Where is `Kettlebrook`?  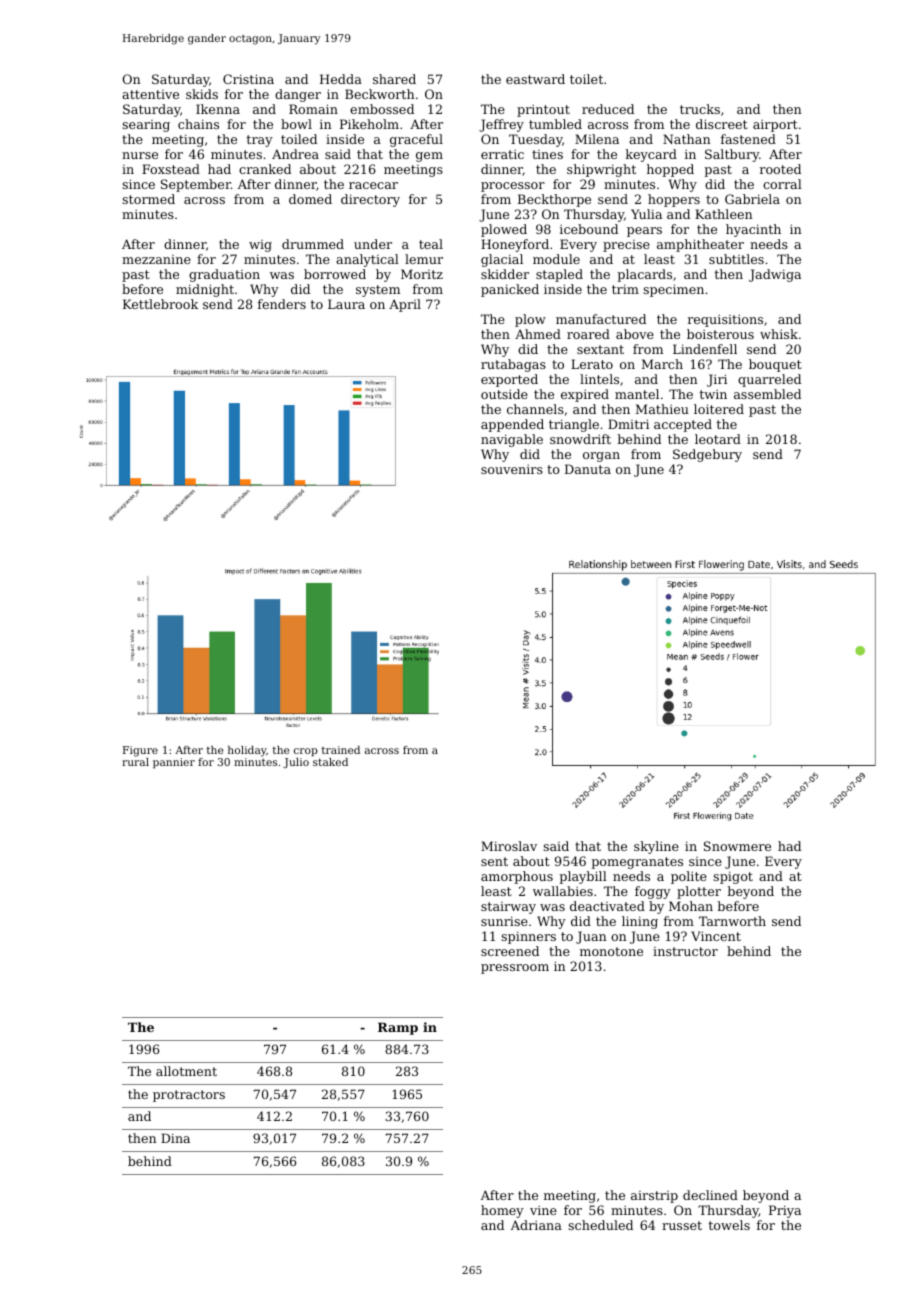
Kettlebrook is located at coordinates (160, 304).
